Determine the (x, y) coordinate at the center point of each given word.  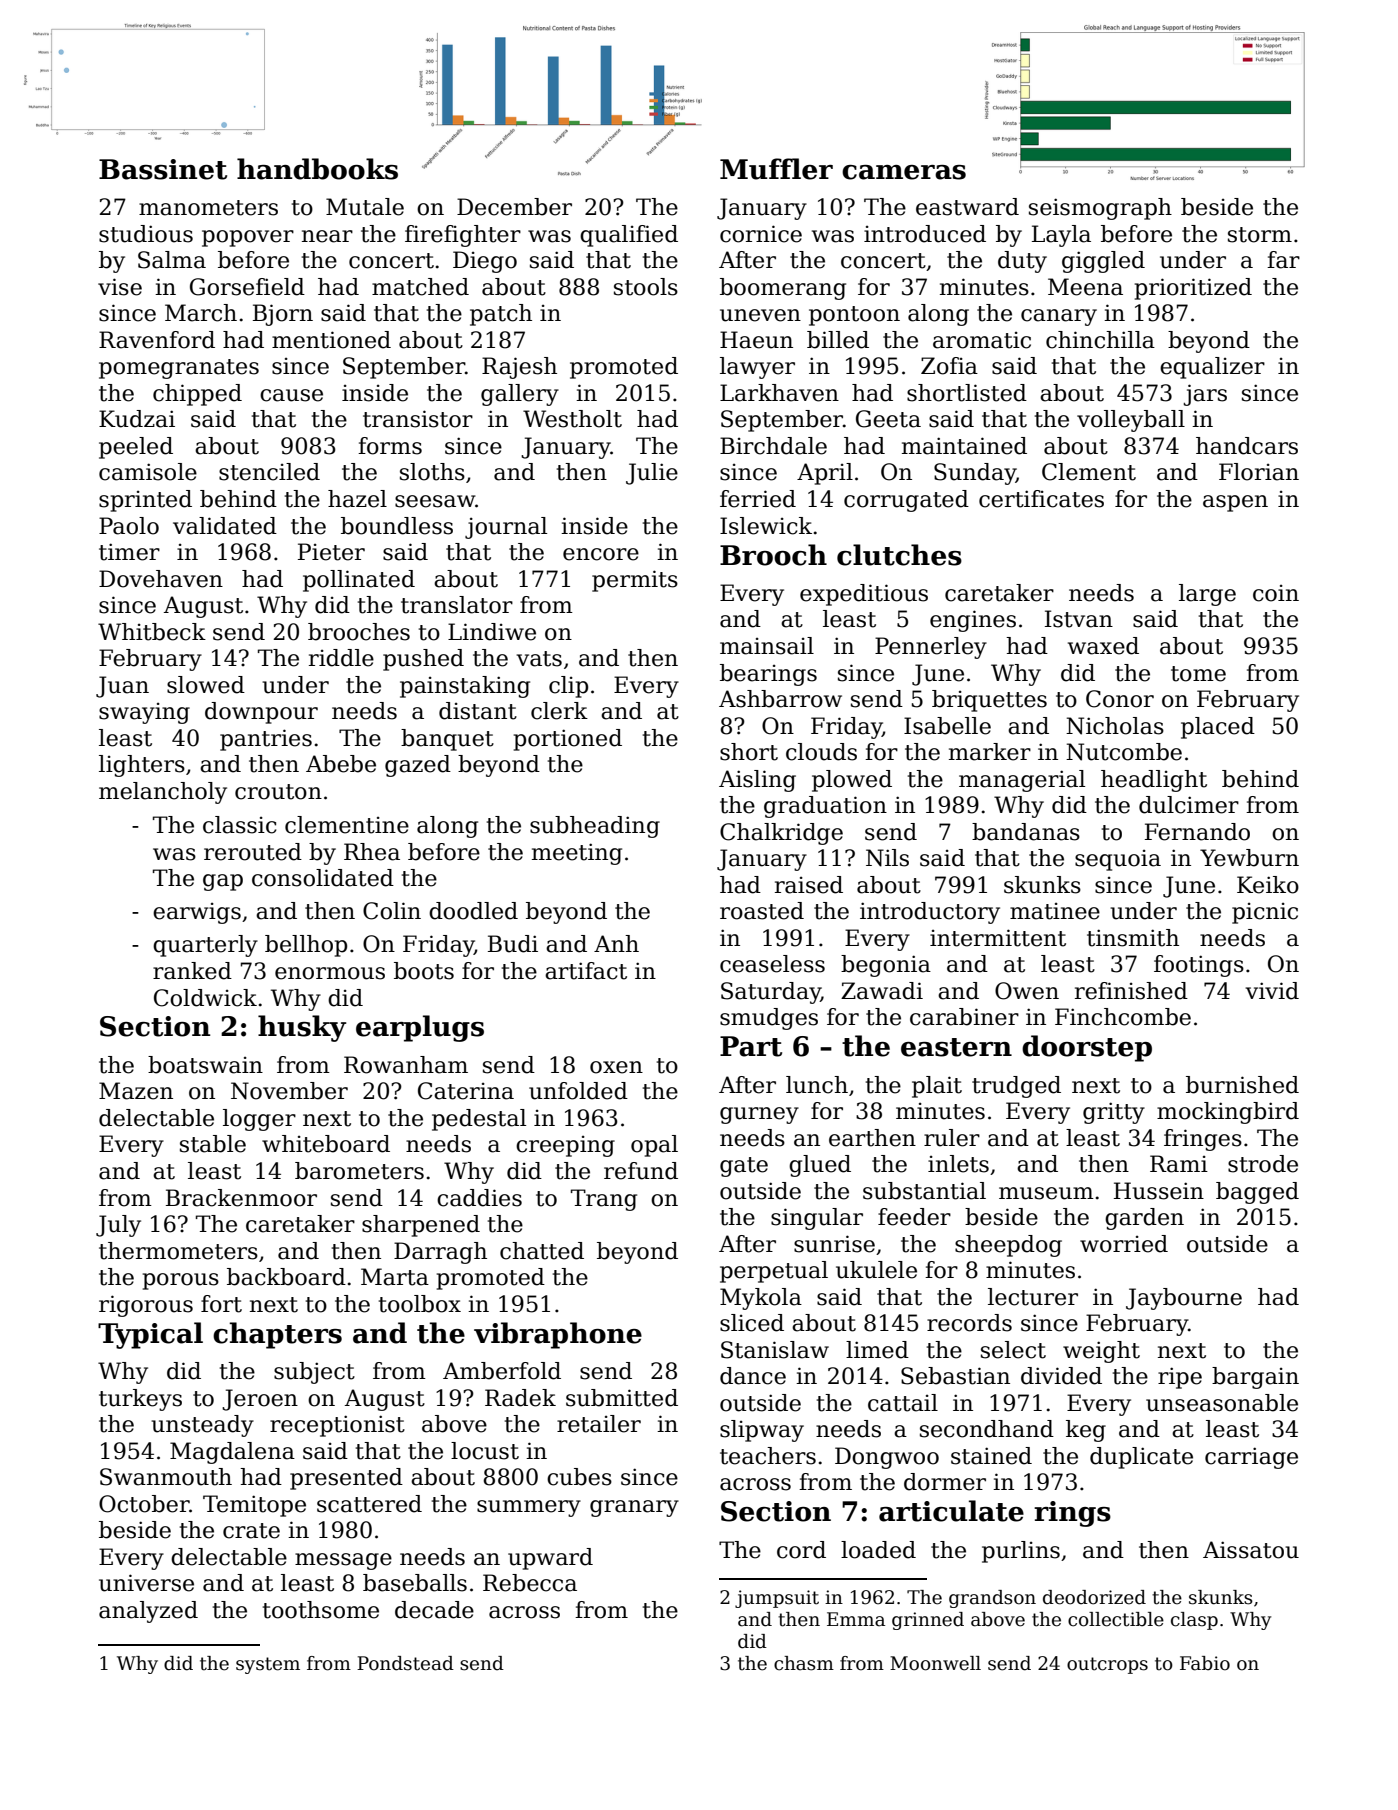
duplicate (1141, 1458)
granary (634, 1508)
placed (1218, 728)
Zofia (949, 366)
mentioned (331, 340)
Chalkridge (781, 834)
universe (146, 1583)
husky (302, 1028)
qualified (629, 236)
